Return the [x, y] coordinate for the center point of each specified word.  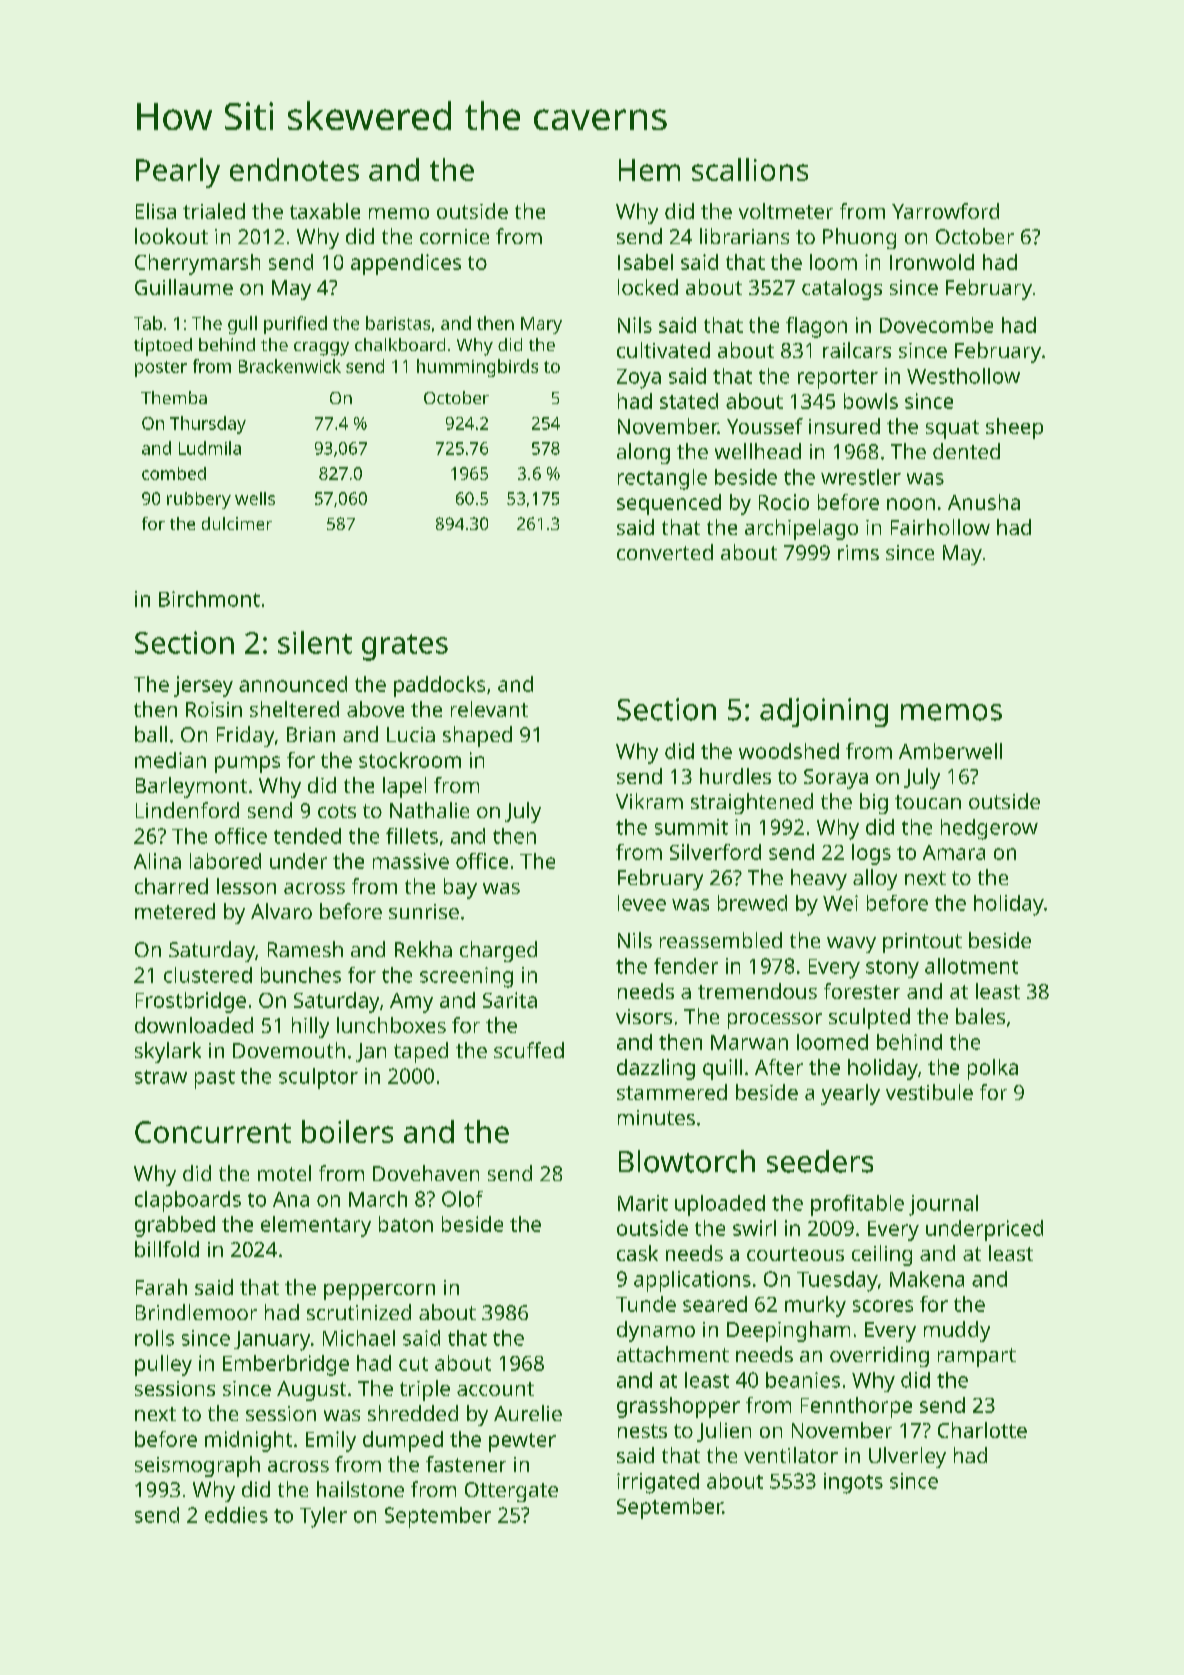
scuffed [529, 1050]
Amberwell [950, 751]
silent [315, 642]
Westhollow [963, 376]
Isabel [645, 262]
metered [175, 911]
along [643, 453]
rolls [154, 1338]
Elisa [156, 211]
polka [993, 1069]
